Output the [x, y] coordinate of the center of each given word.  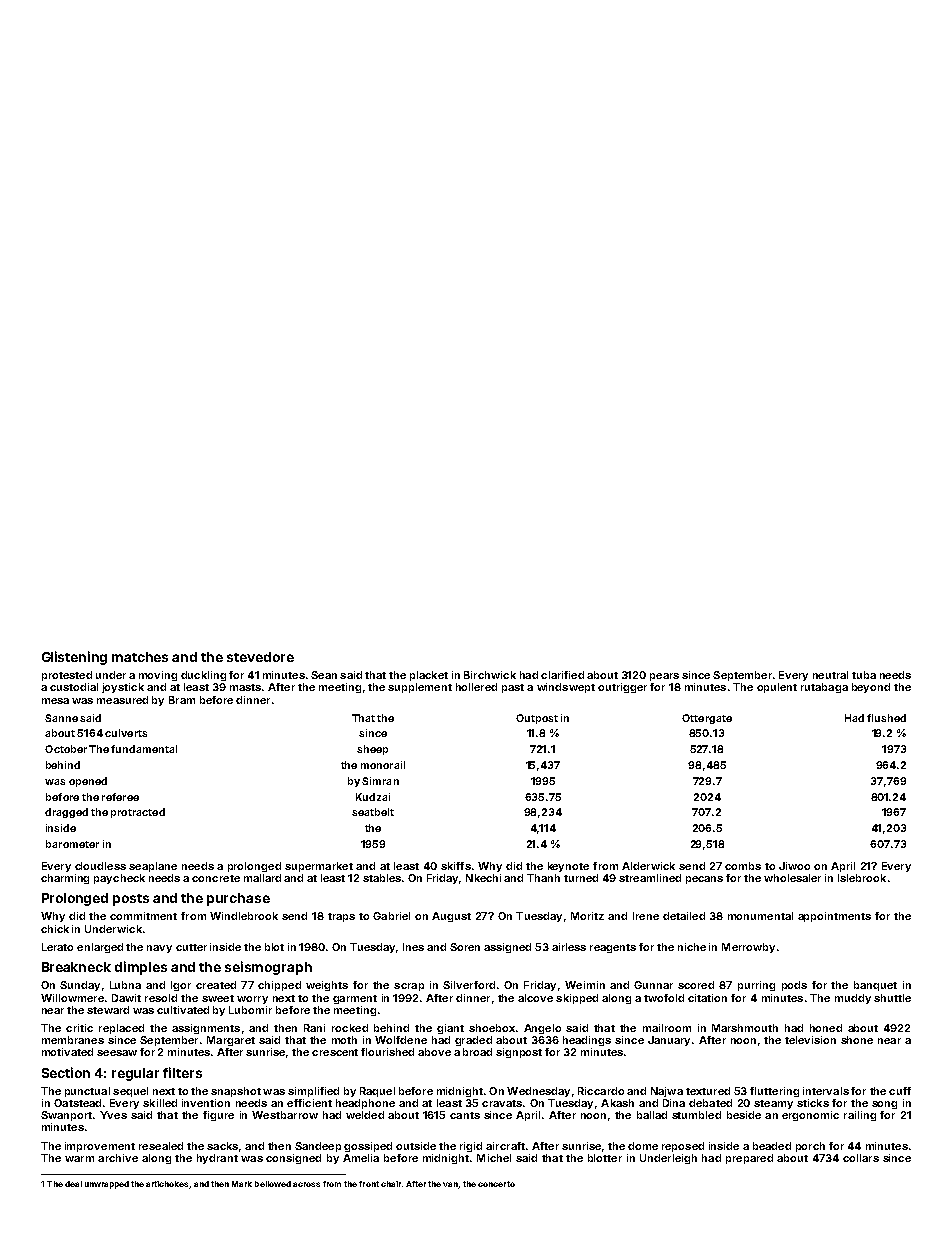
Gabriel [391, 916]
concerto [496, 1184]
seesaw [117, 1053]
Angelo [542, 1029]
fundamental [144, 749]
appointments [834, 917]
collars [861, 1158]
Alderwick [648, 866]
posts [131, 900]
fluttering [774, 1092]
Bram [182, 700]
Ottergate [707, 719]
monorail [383, 765]
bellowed [273, 1184]
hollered [476, 687]
